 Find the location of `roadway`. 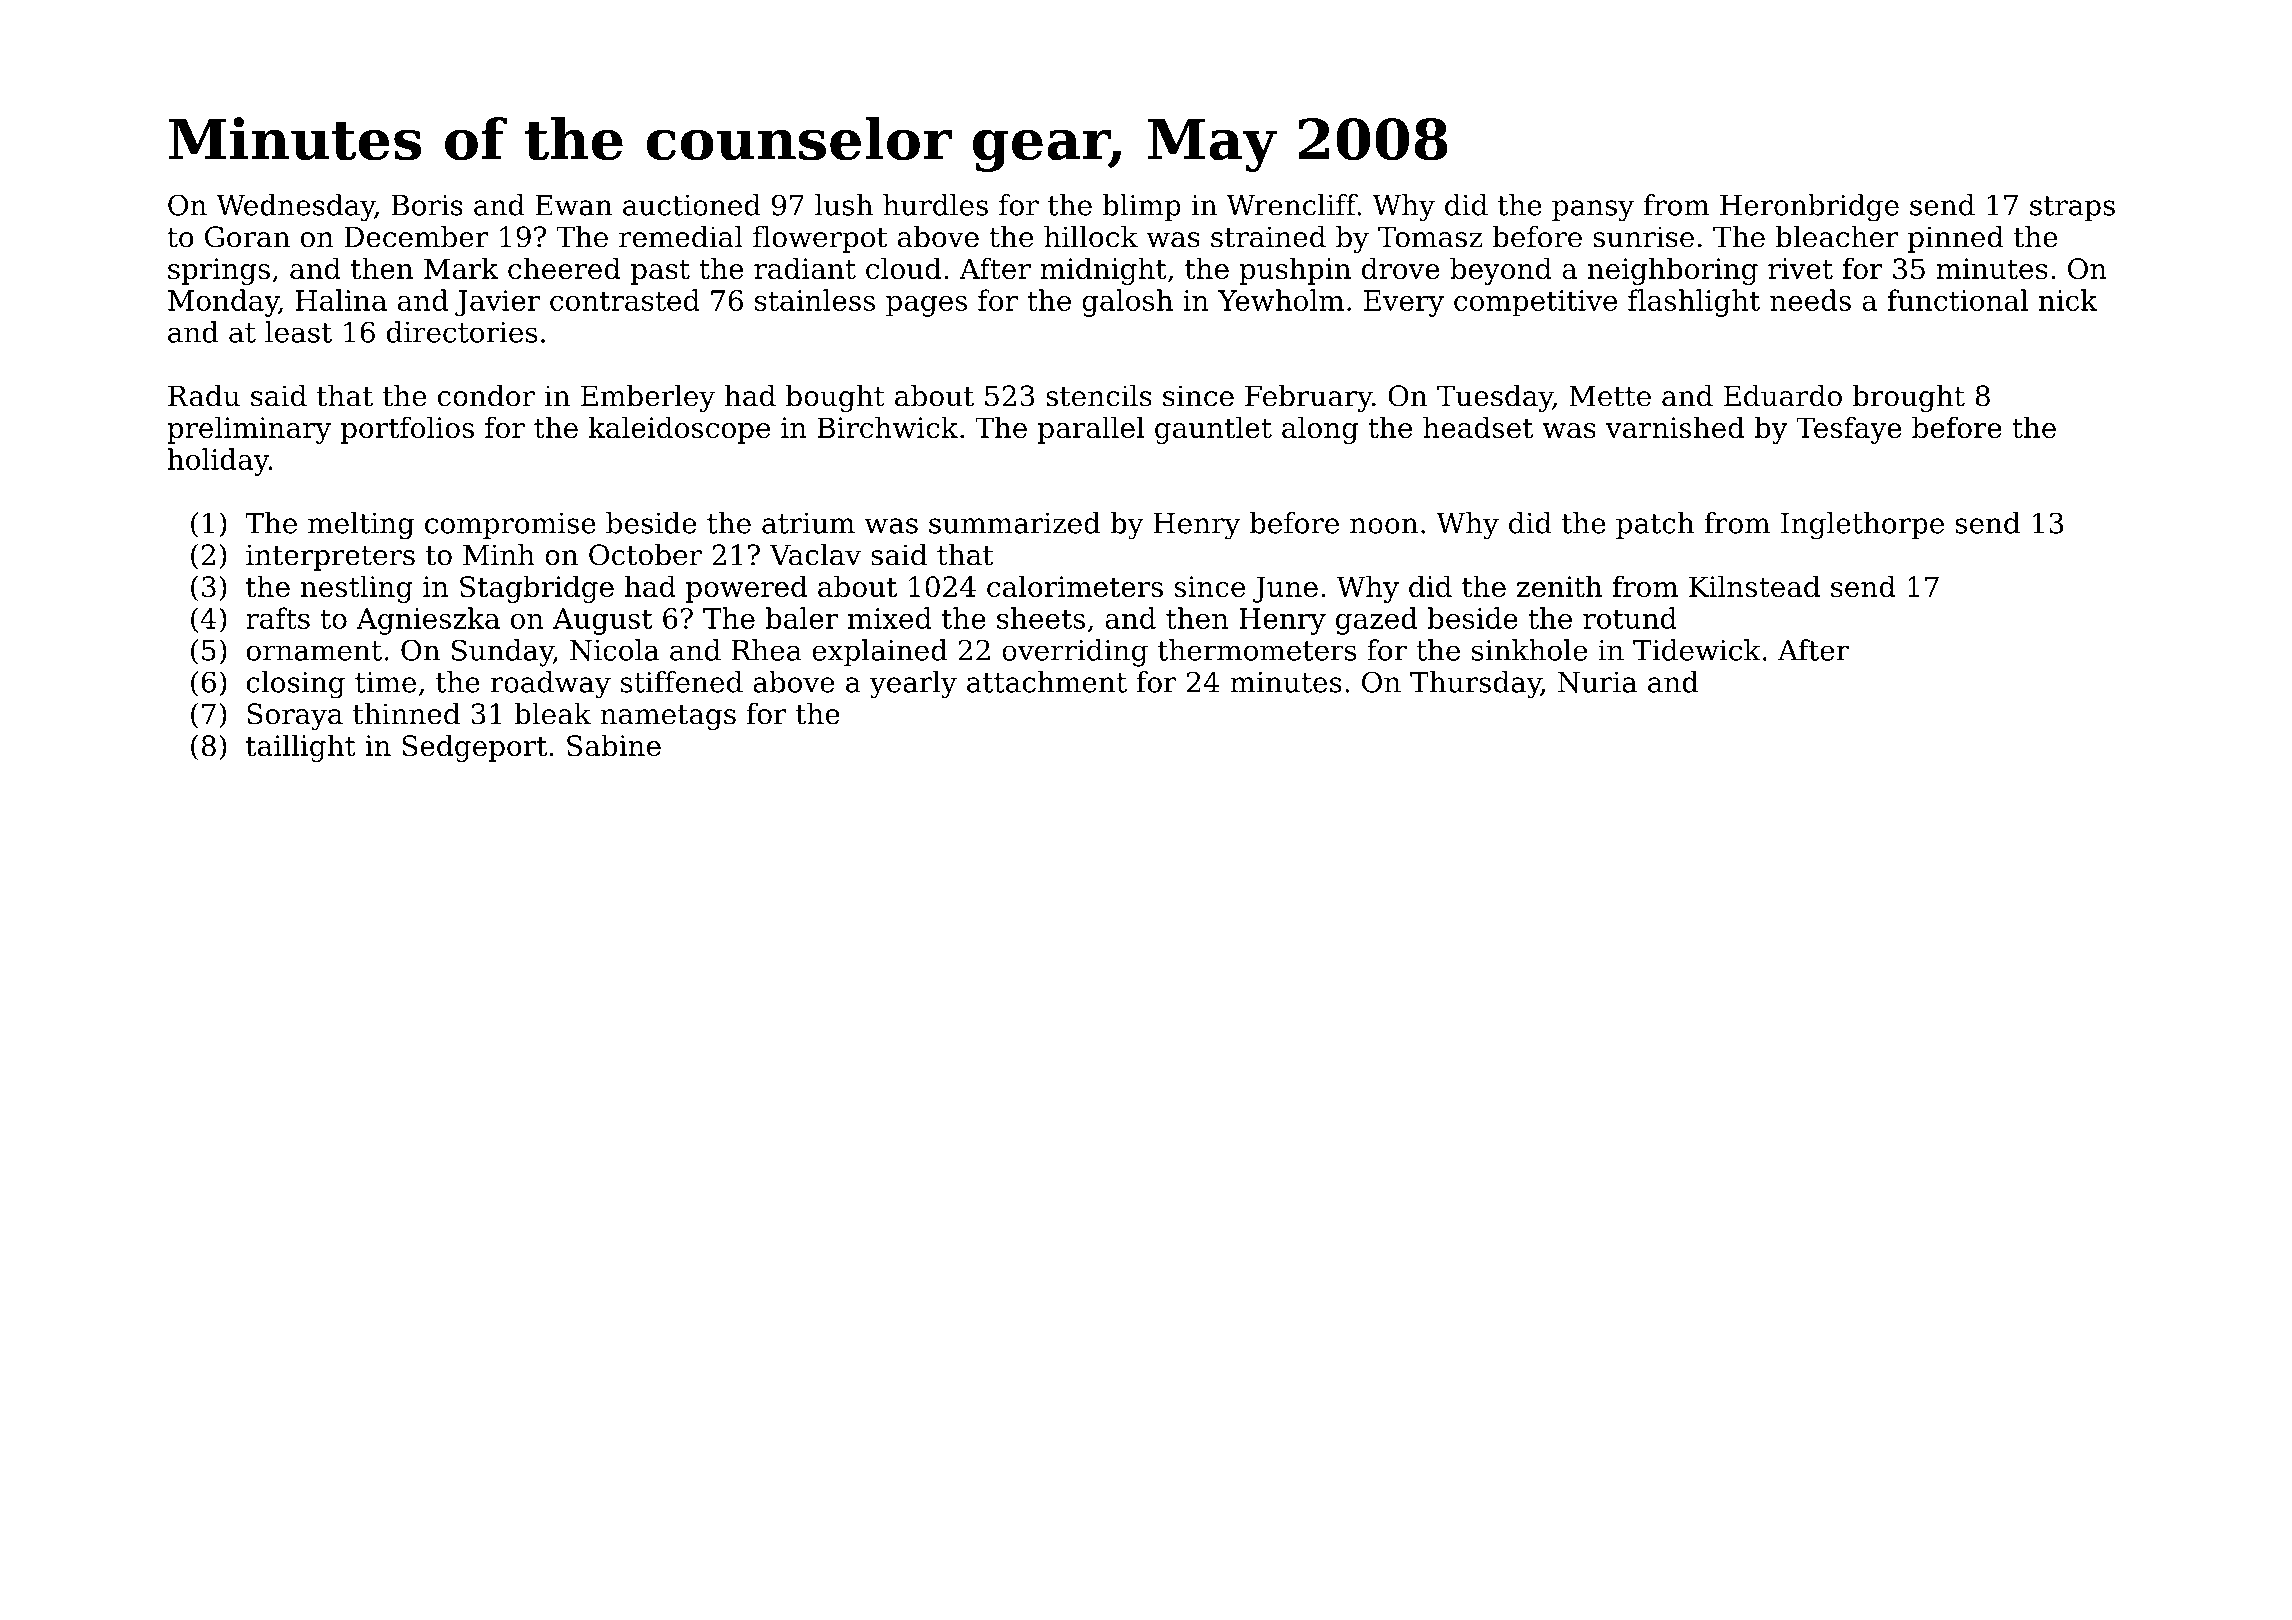

roadway is located at coordinates (551, 685).
